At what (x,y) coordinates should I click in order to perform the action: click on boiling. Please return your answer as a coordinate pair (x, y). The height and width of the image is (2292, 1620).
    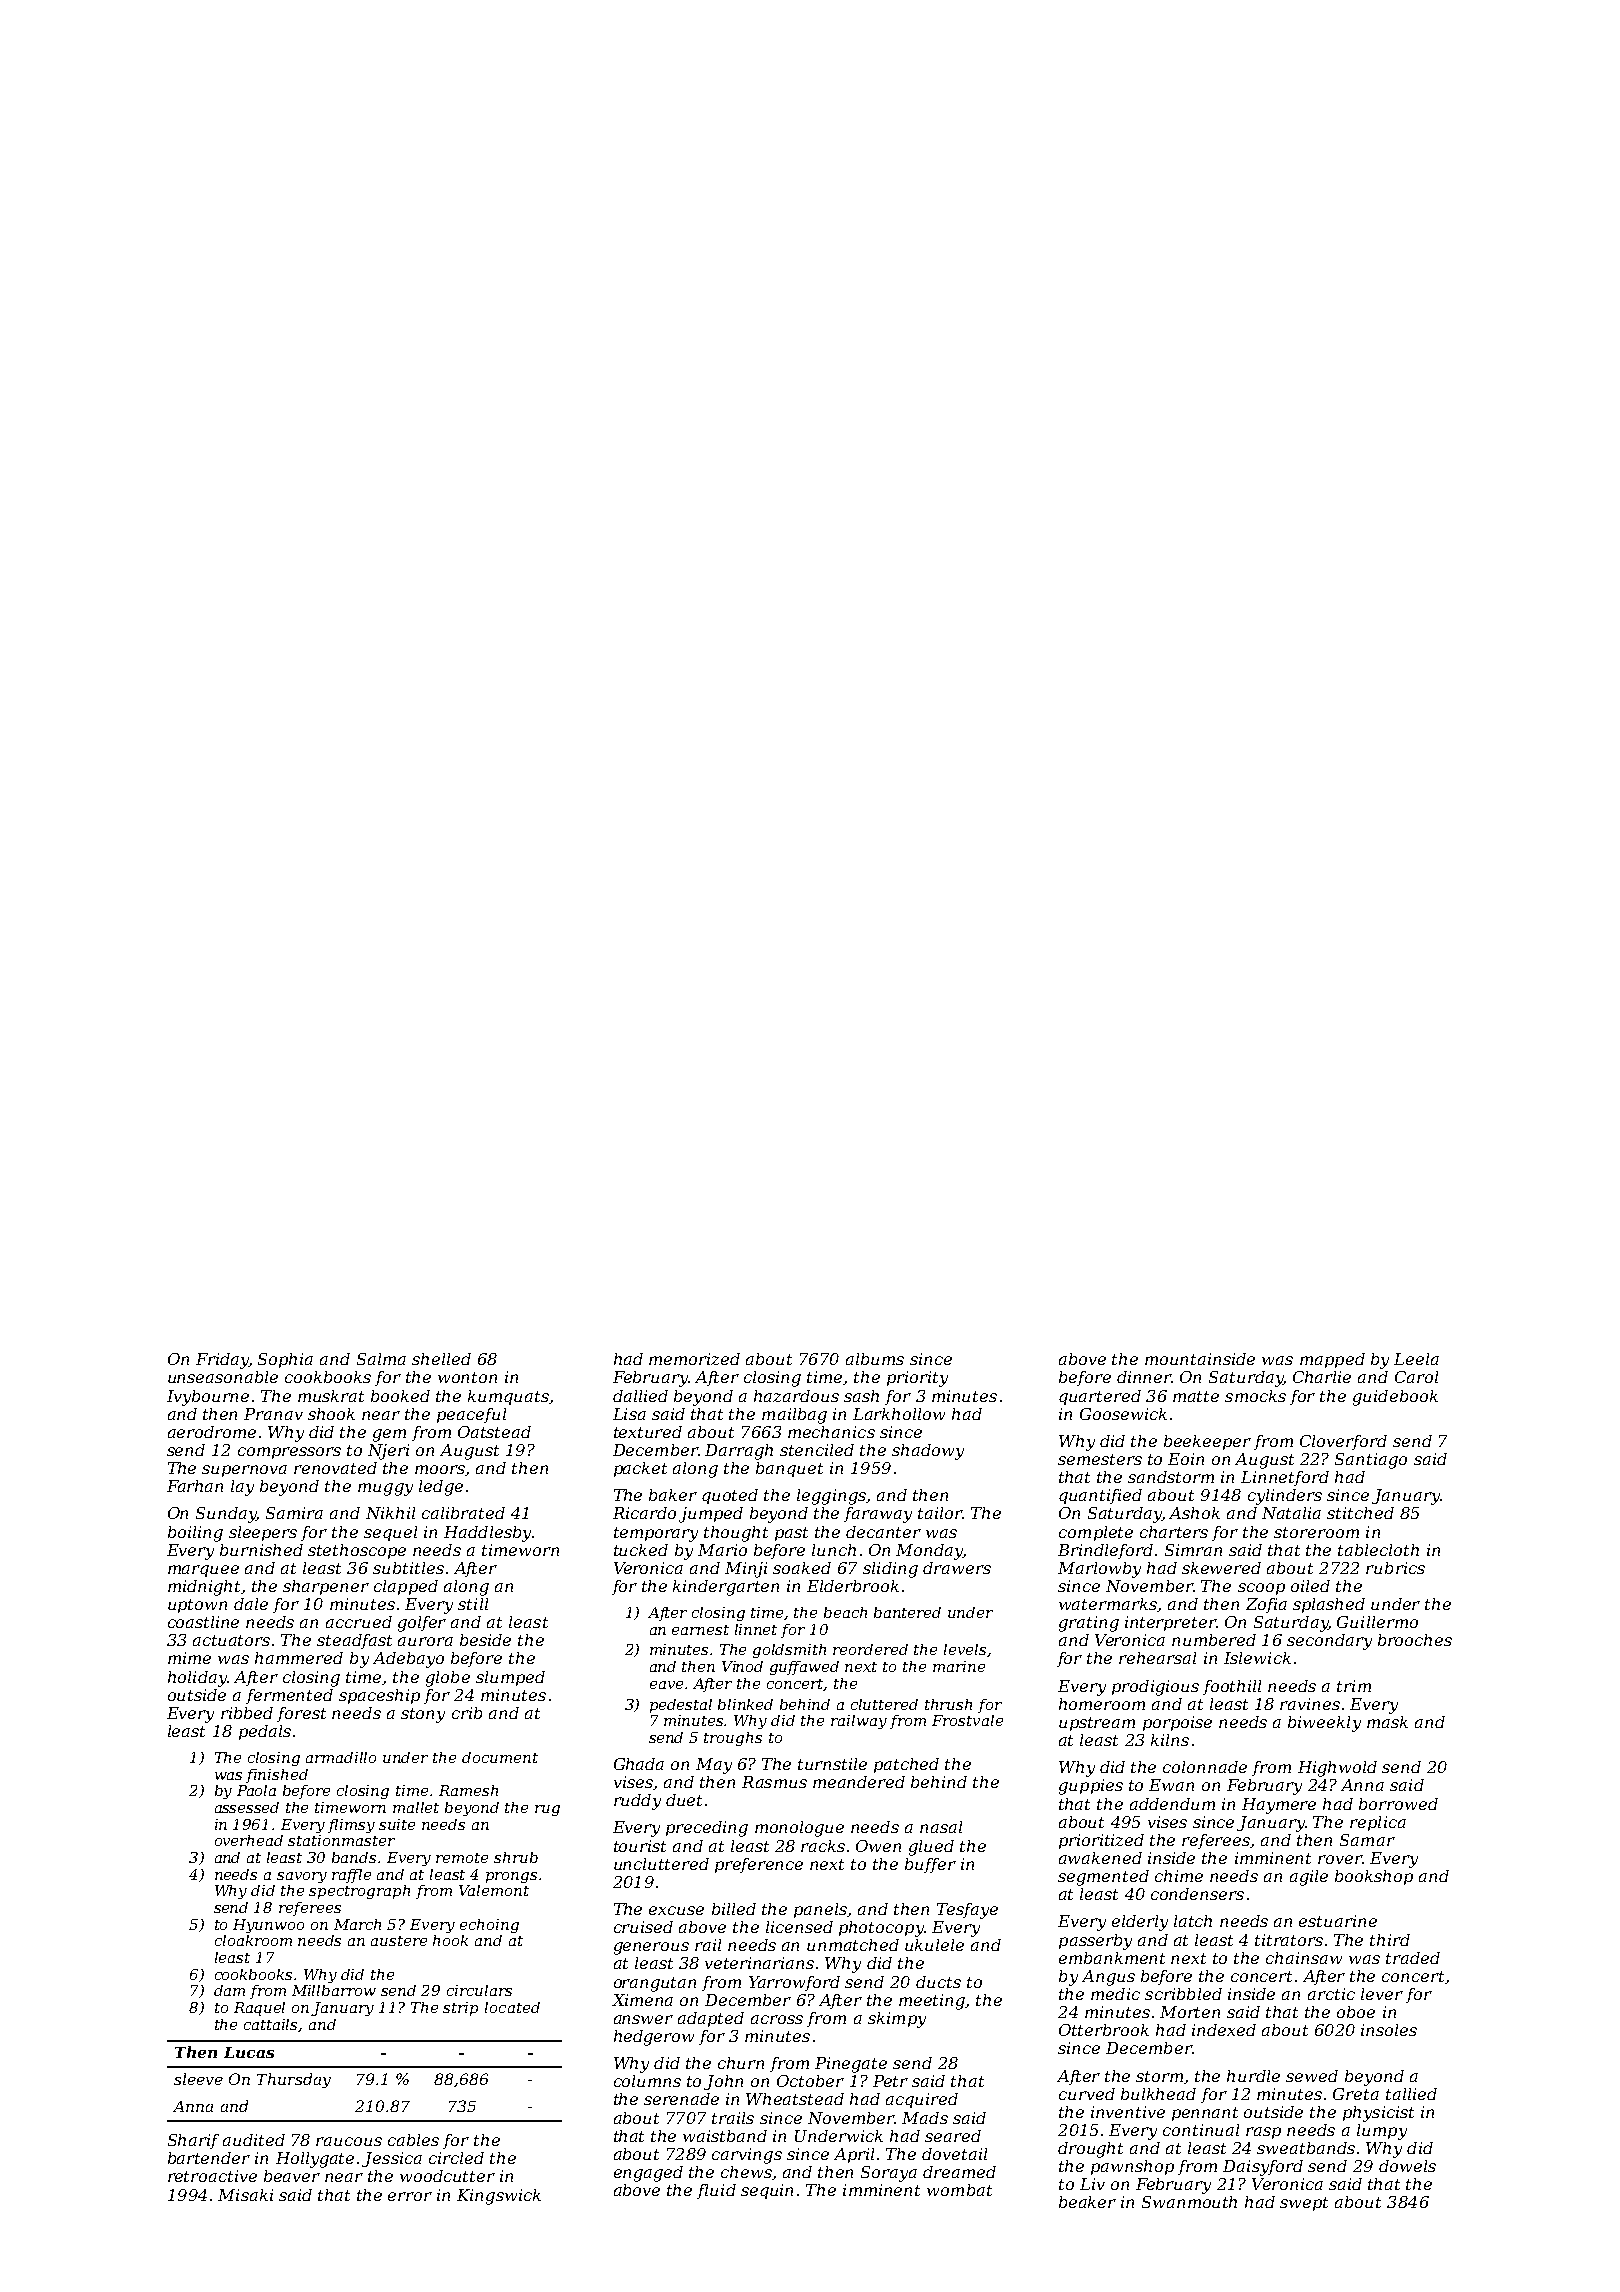
    Looking at the image, I should click on (195, 1534).
